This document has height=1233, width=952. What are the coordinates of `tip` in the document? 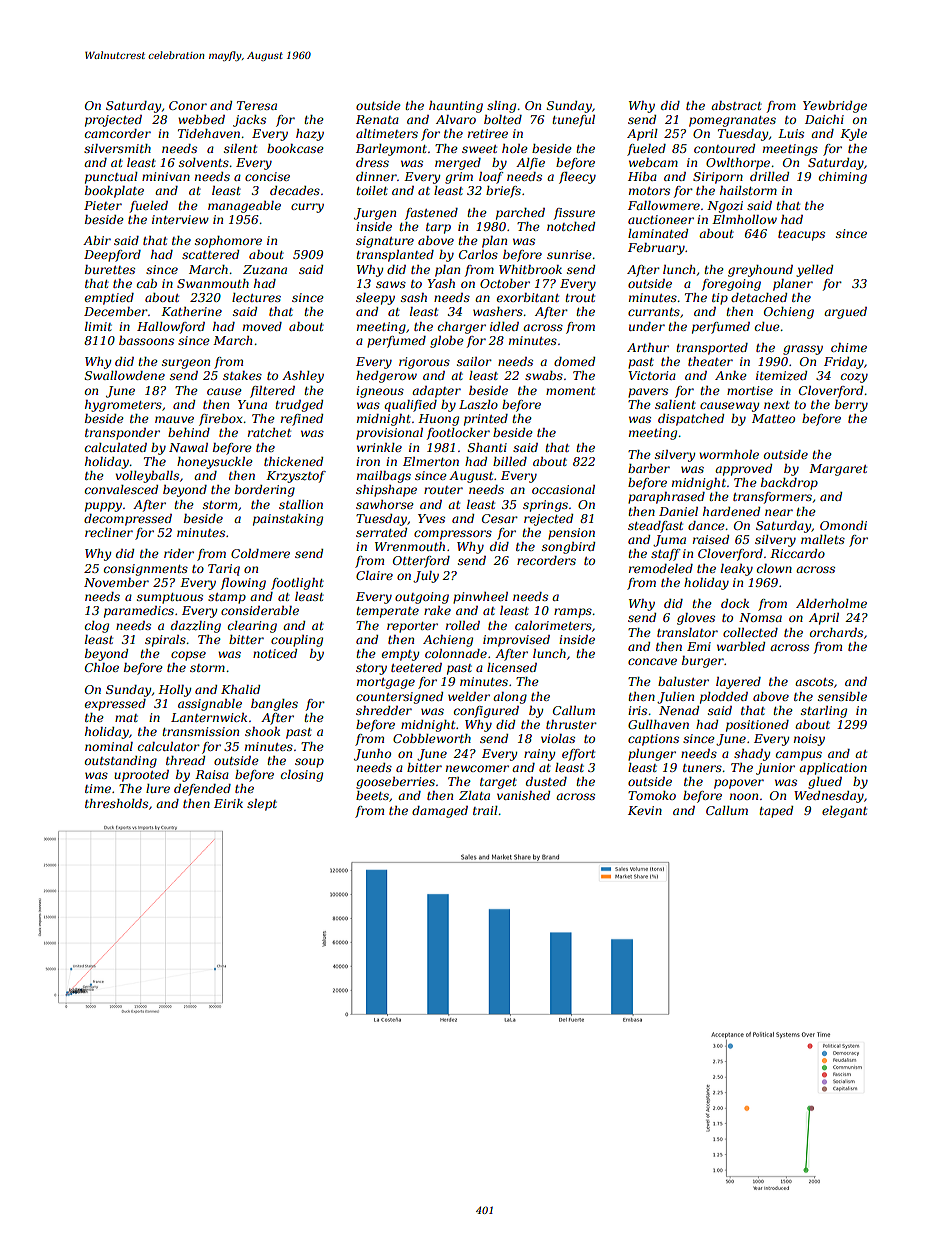 It's located at (720, 299).
